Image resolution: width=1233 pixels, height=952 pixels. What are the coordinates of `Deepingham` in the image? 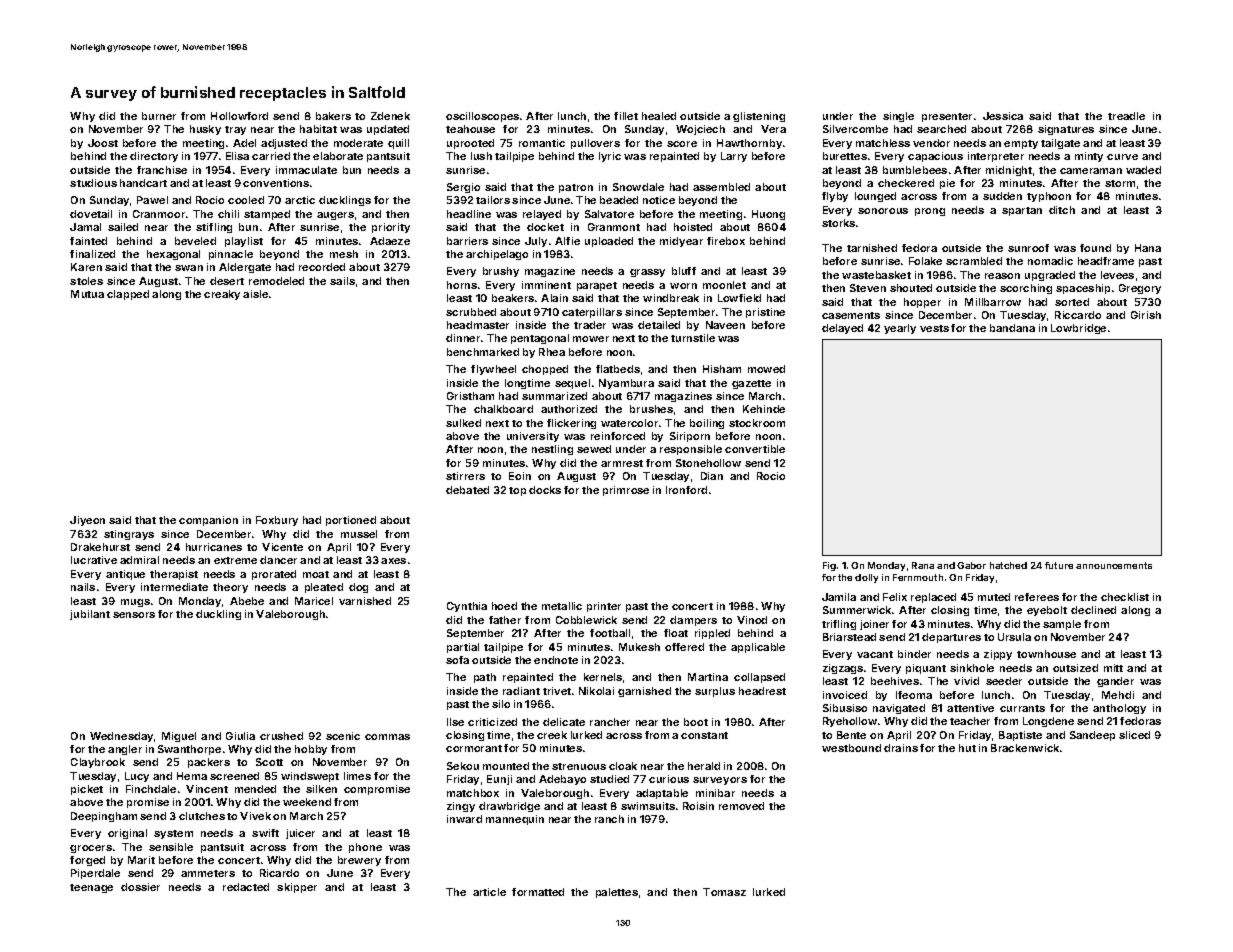 It's located at (104, 817).
